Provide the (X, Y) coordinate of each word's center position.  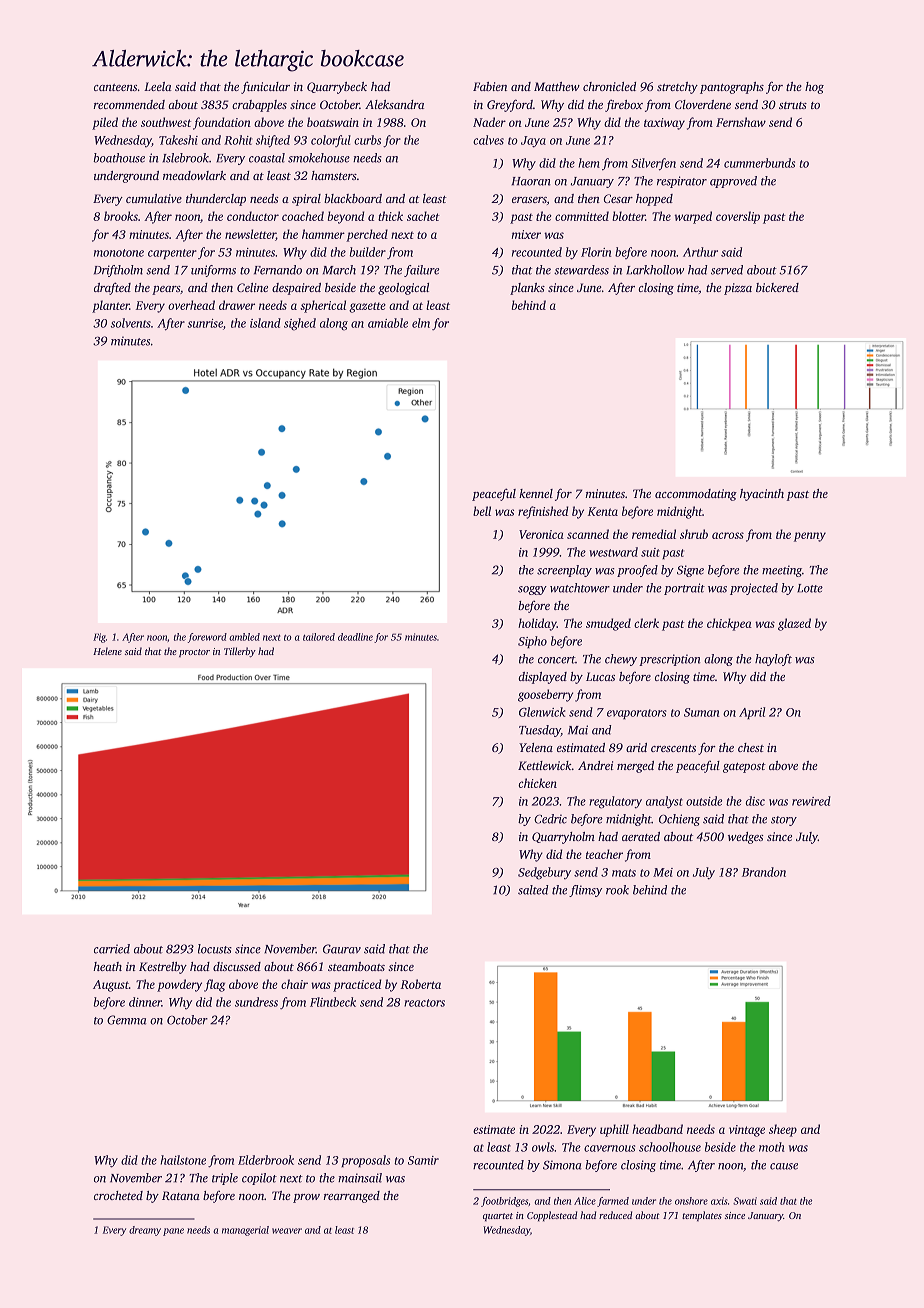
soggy (532, 590)
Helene (107, 651)
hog (814, 88)
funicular (265, 87)
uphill (614, 1130)
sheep (783, 1130)
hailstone (183, 1160)
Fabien (490, 86)
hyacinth (762, 495)
